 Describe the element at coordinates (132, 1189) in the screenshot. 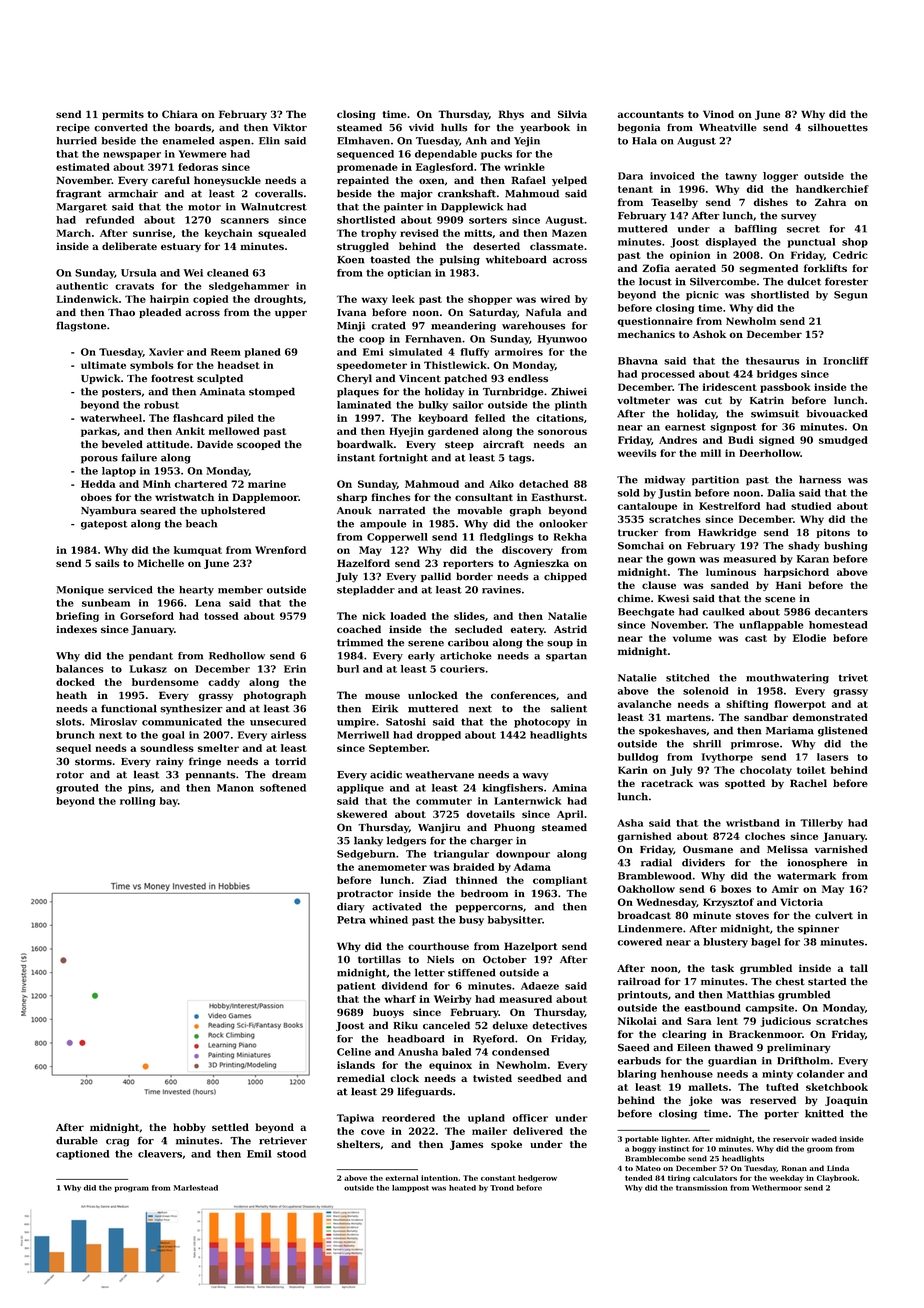

I see `program` at that location.
